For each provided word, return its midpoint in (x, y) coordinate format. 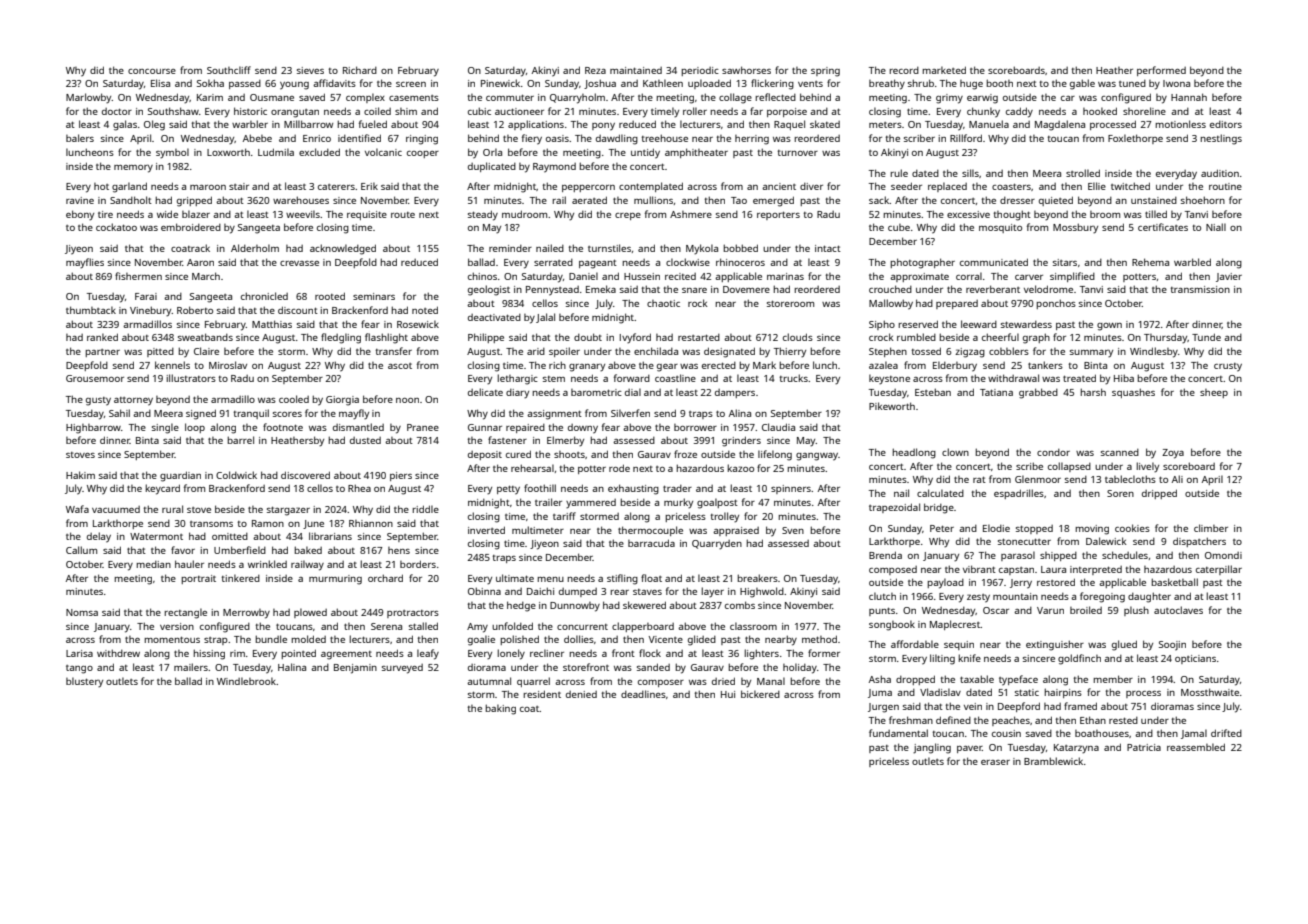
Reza (595, 70)
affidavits (334, 83)
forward (632, 378)
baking (500, 709)
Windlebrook (246, 681)
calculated (940, 493)
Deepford (1019, 707)
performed (1161, 71)
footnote (283, 427)
